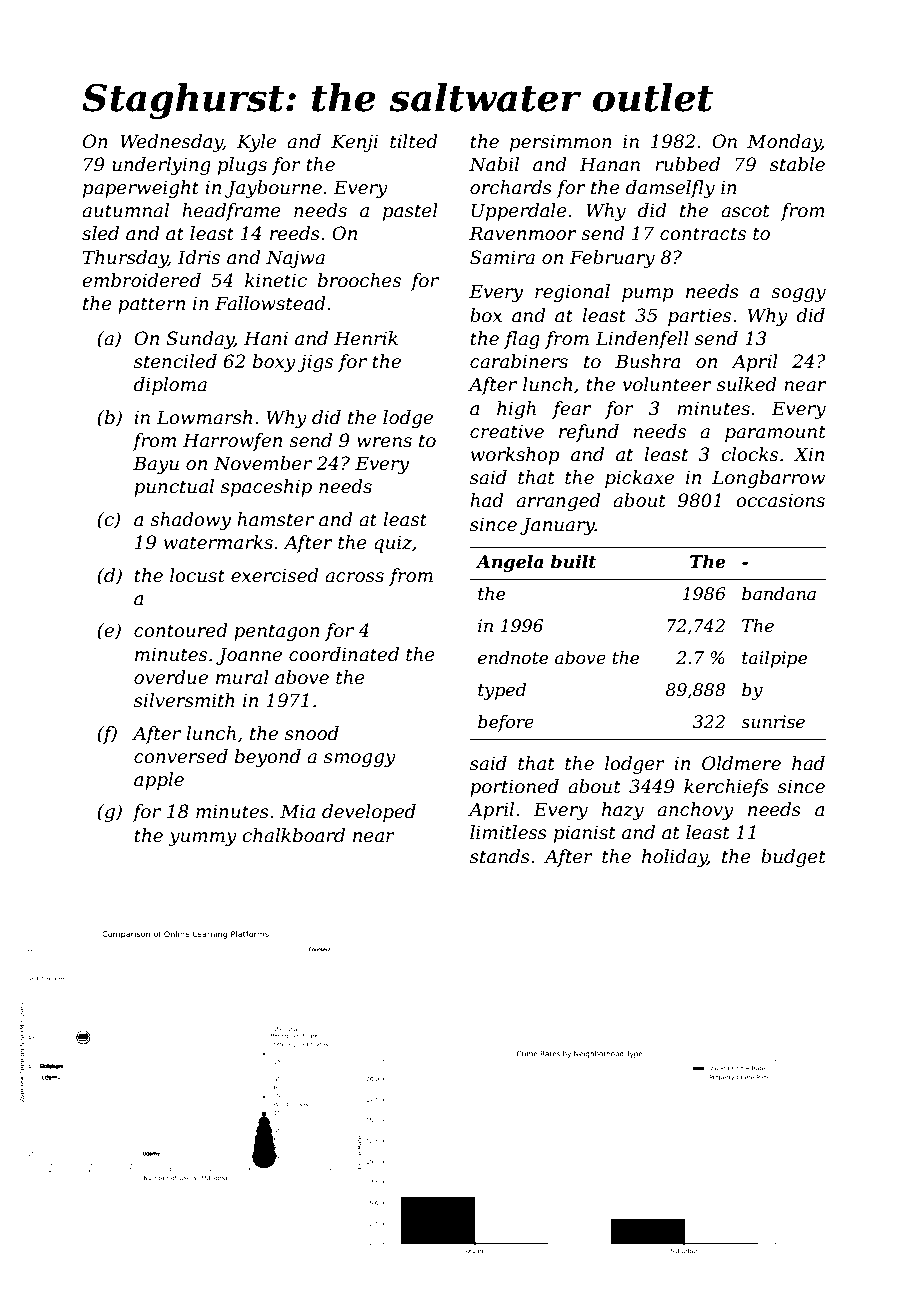 This document has width=908, height=1316. Describe the element at coordinates (393, 544) in the document. I see `quiz` at that location.
